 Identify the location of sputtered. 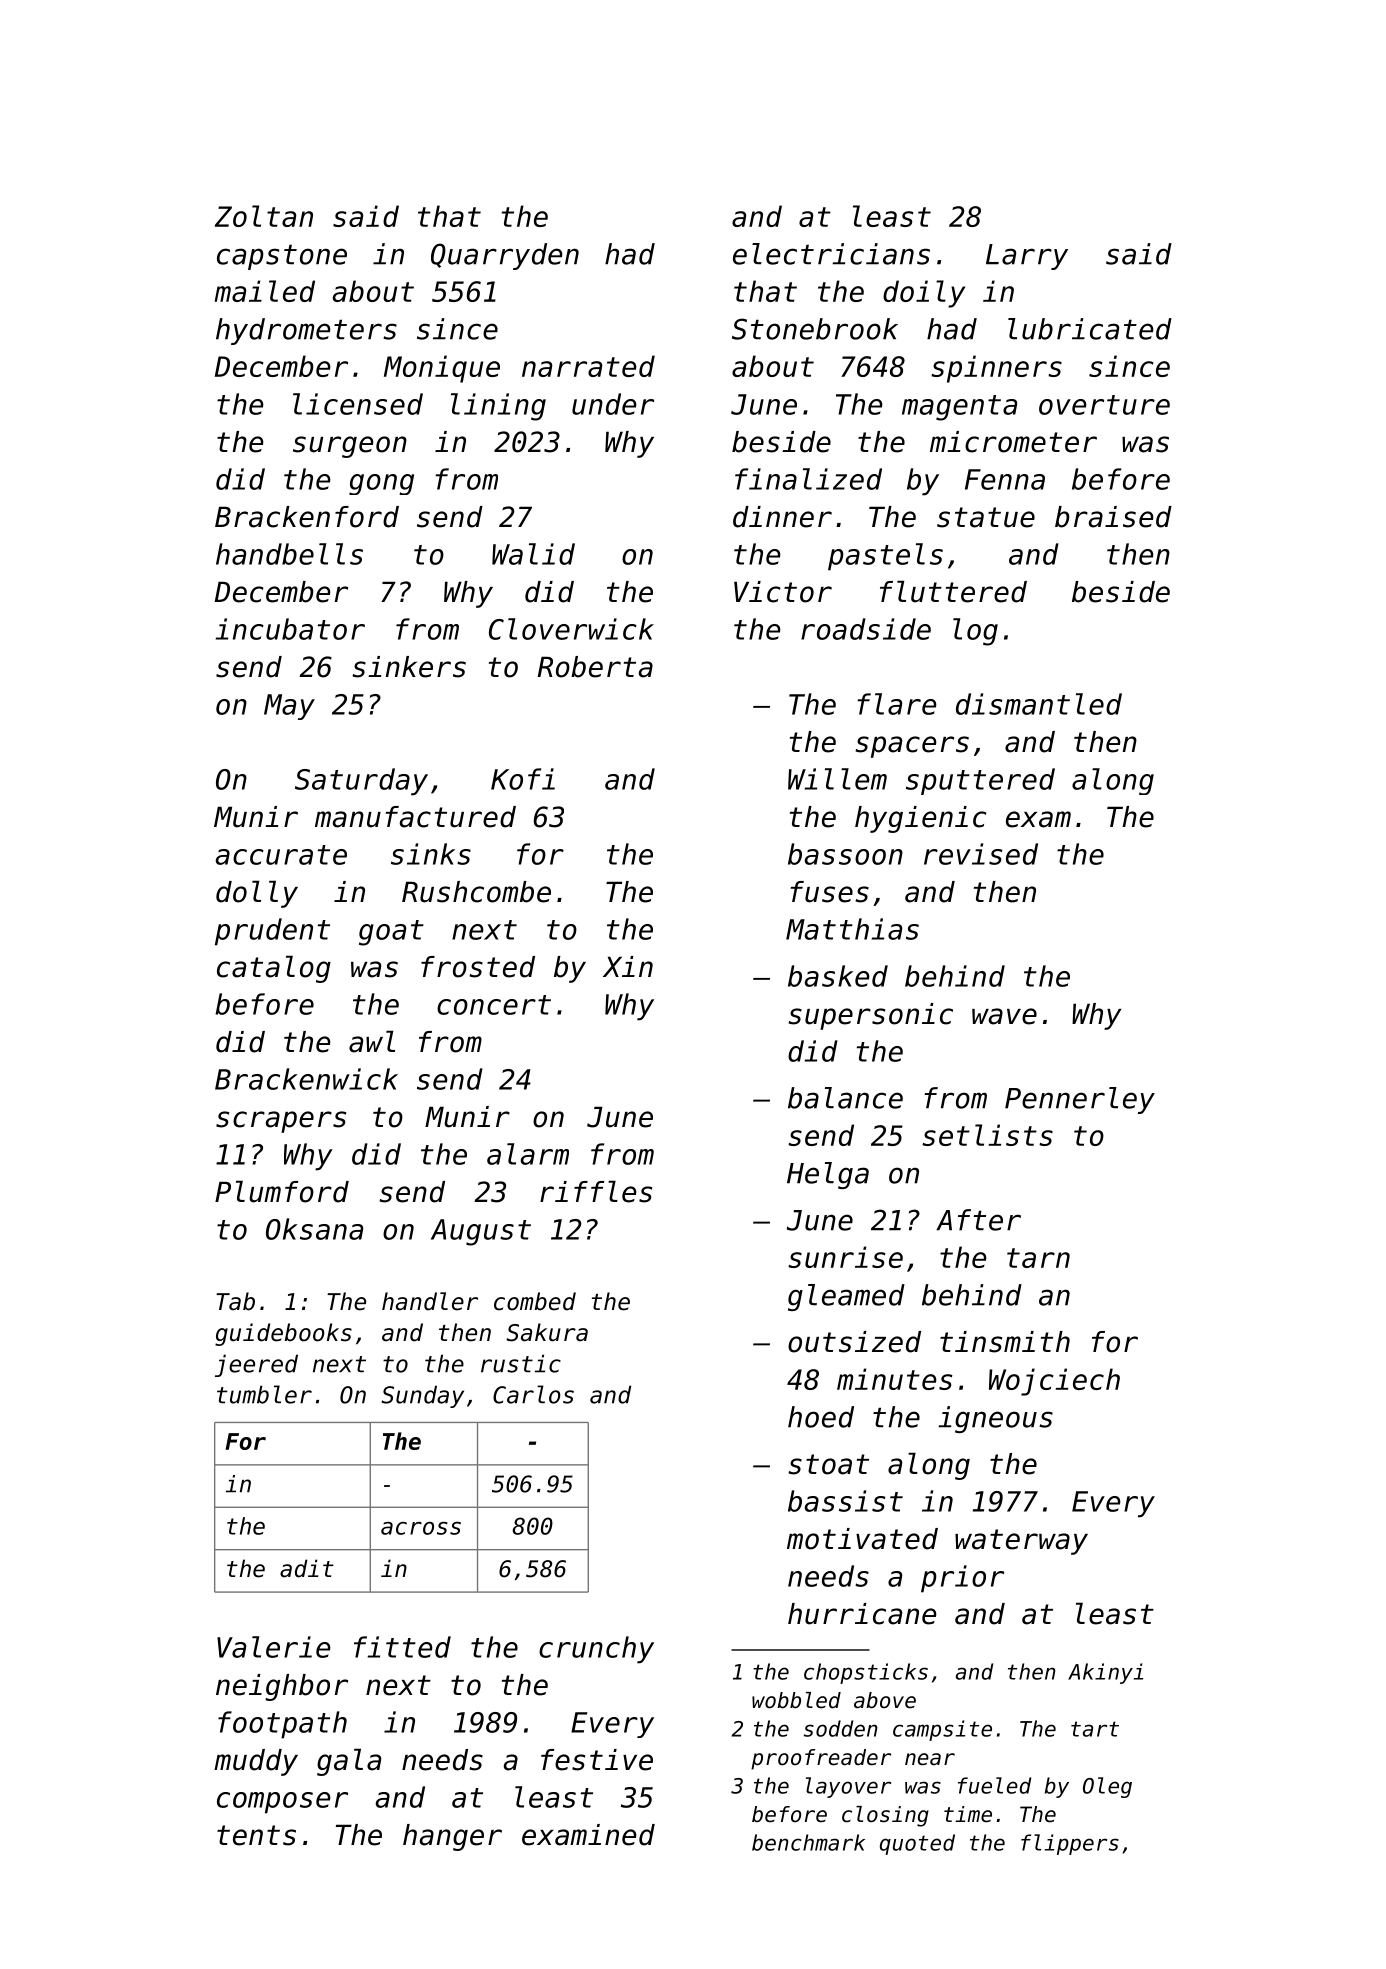
(980, 781).
